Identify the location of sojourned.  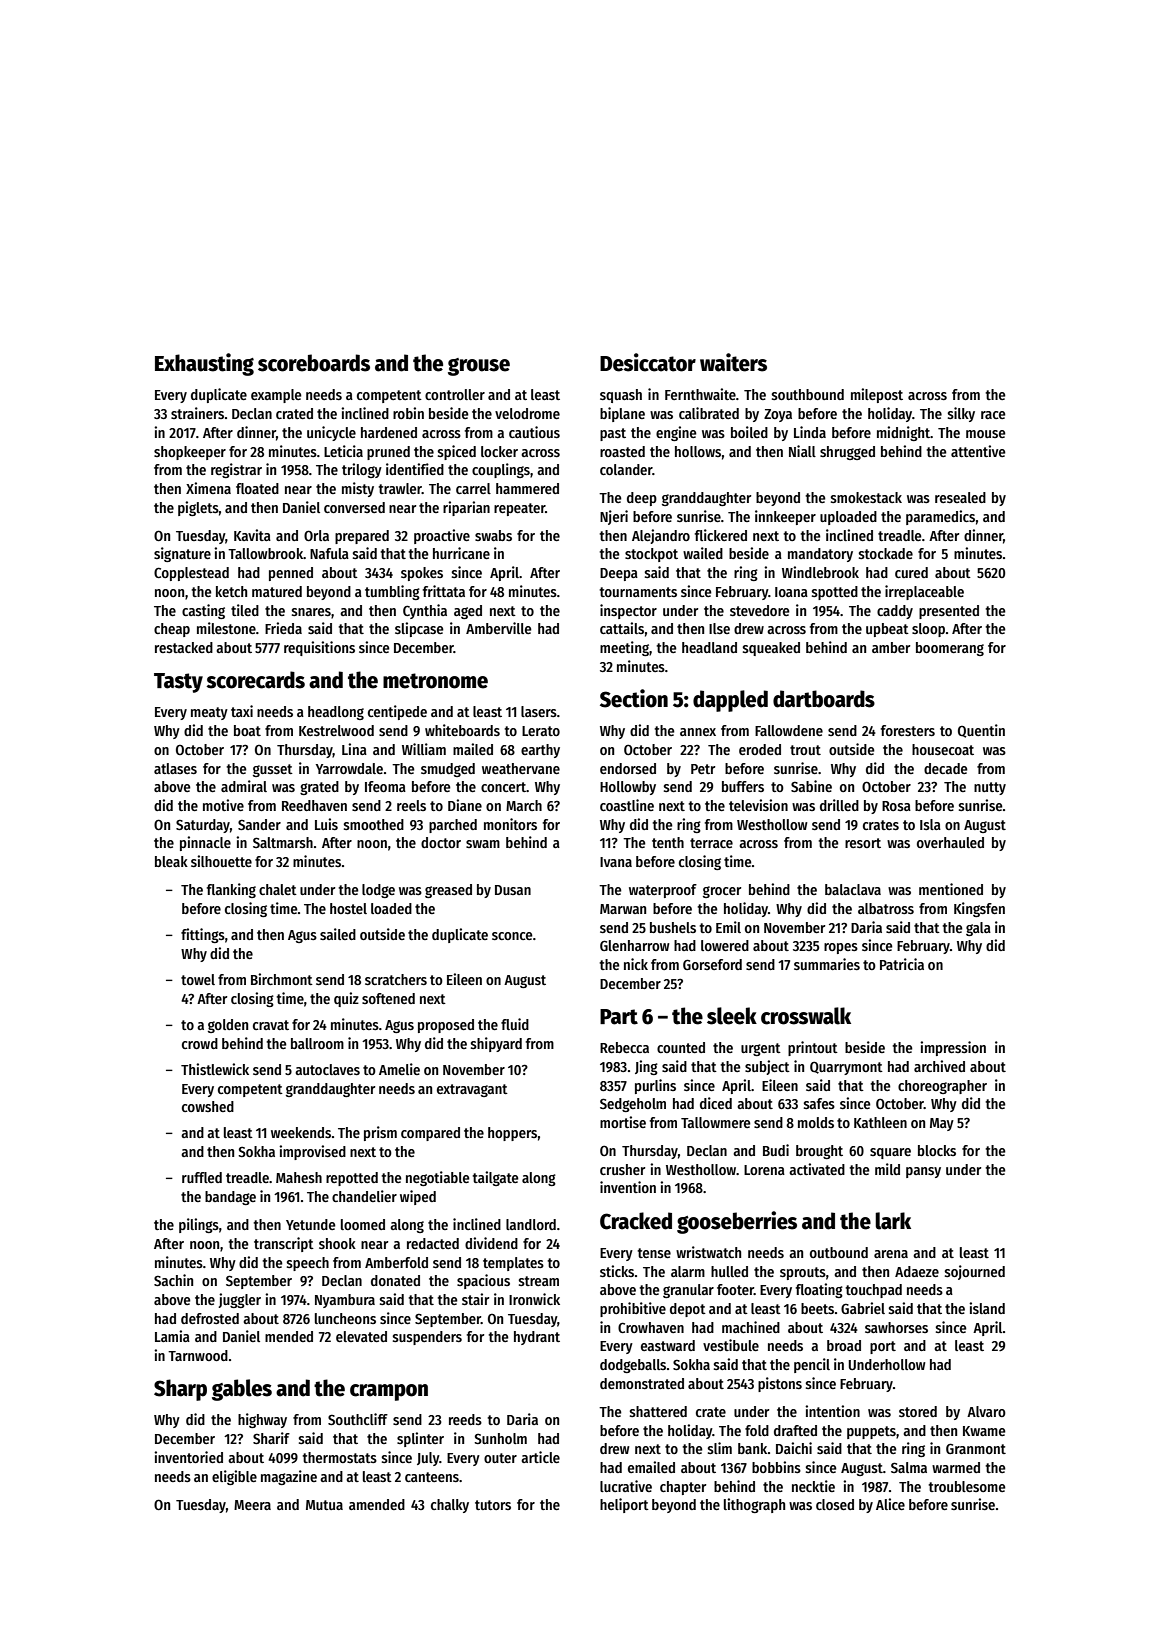
(975, 1272).
